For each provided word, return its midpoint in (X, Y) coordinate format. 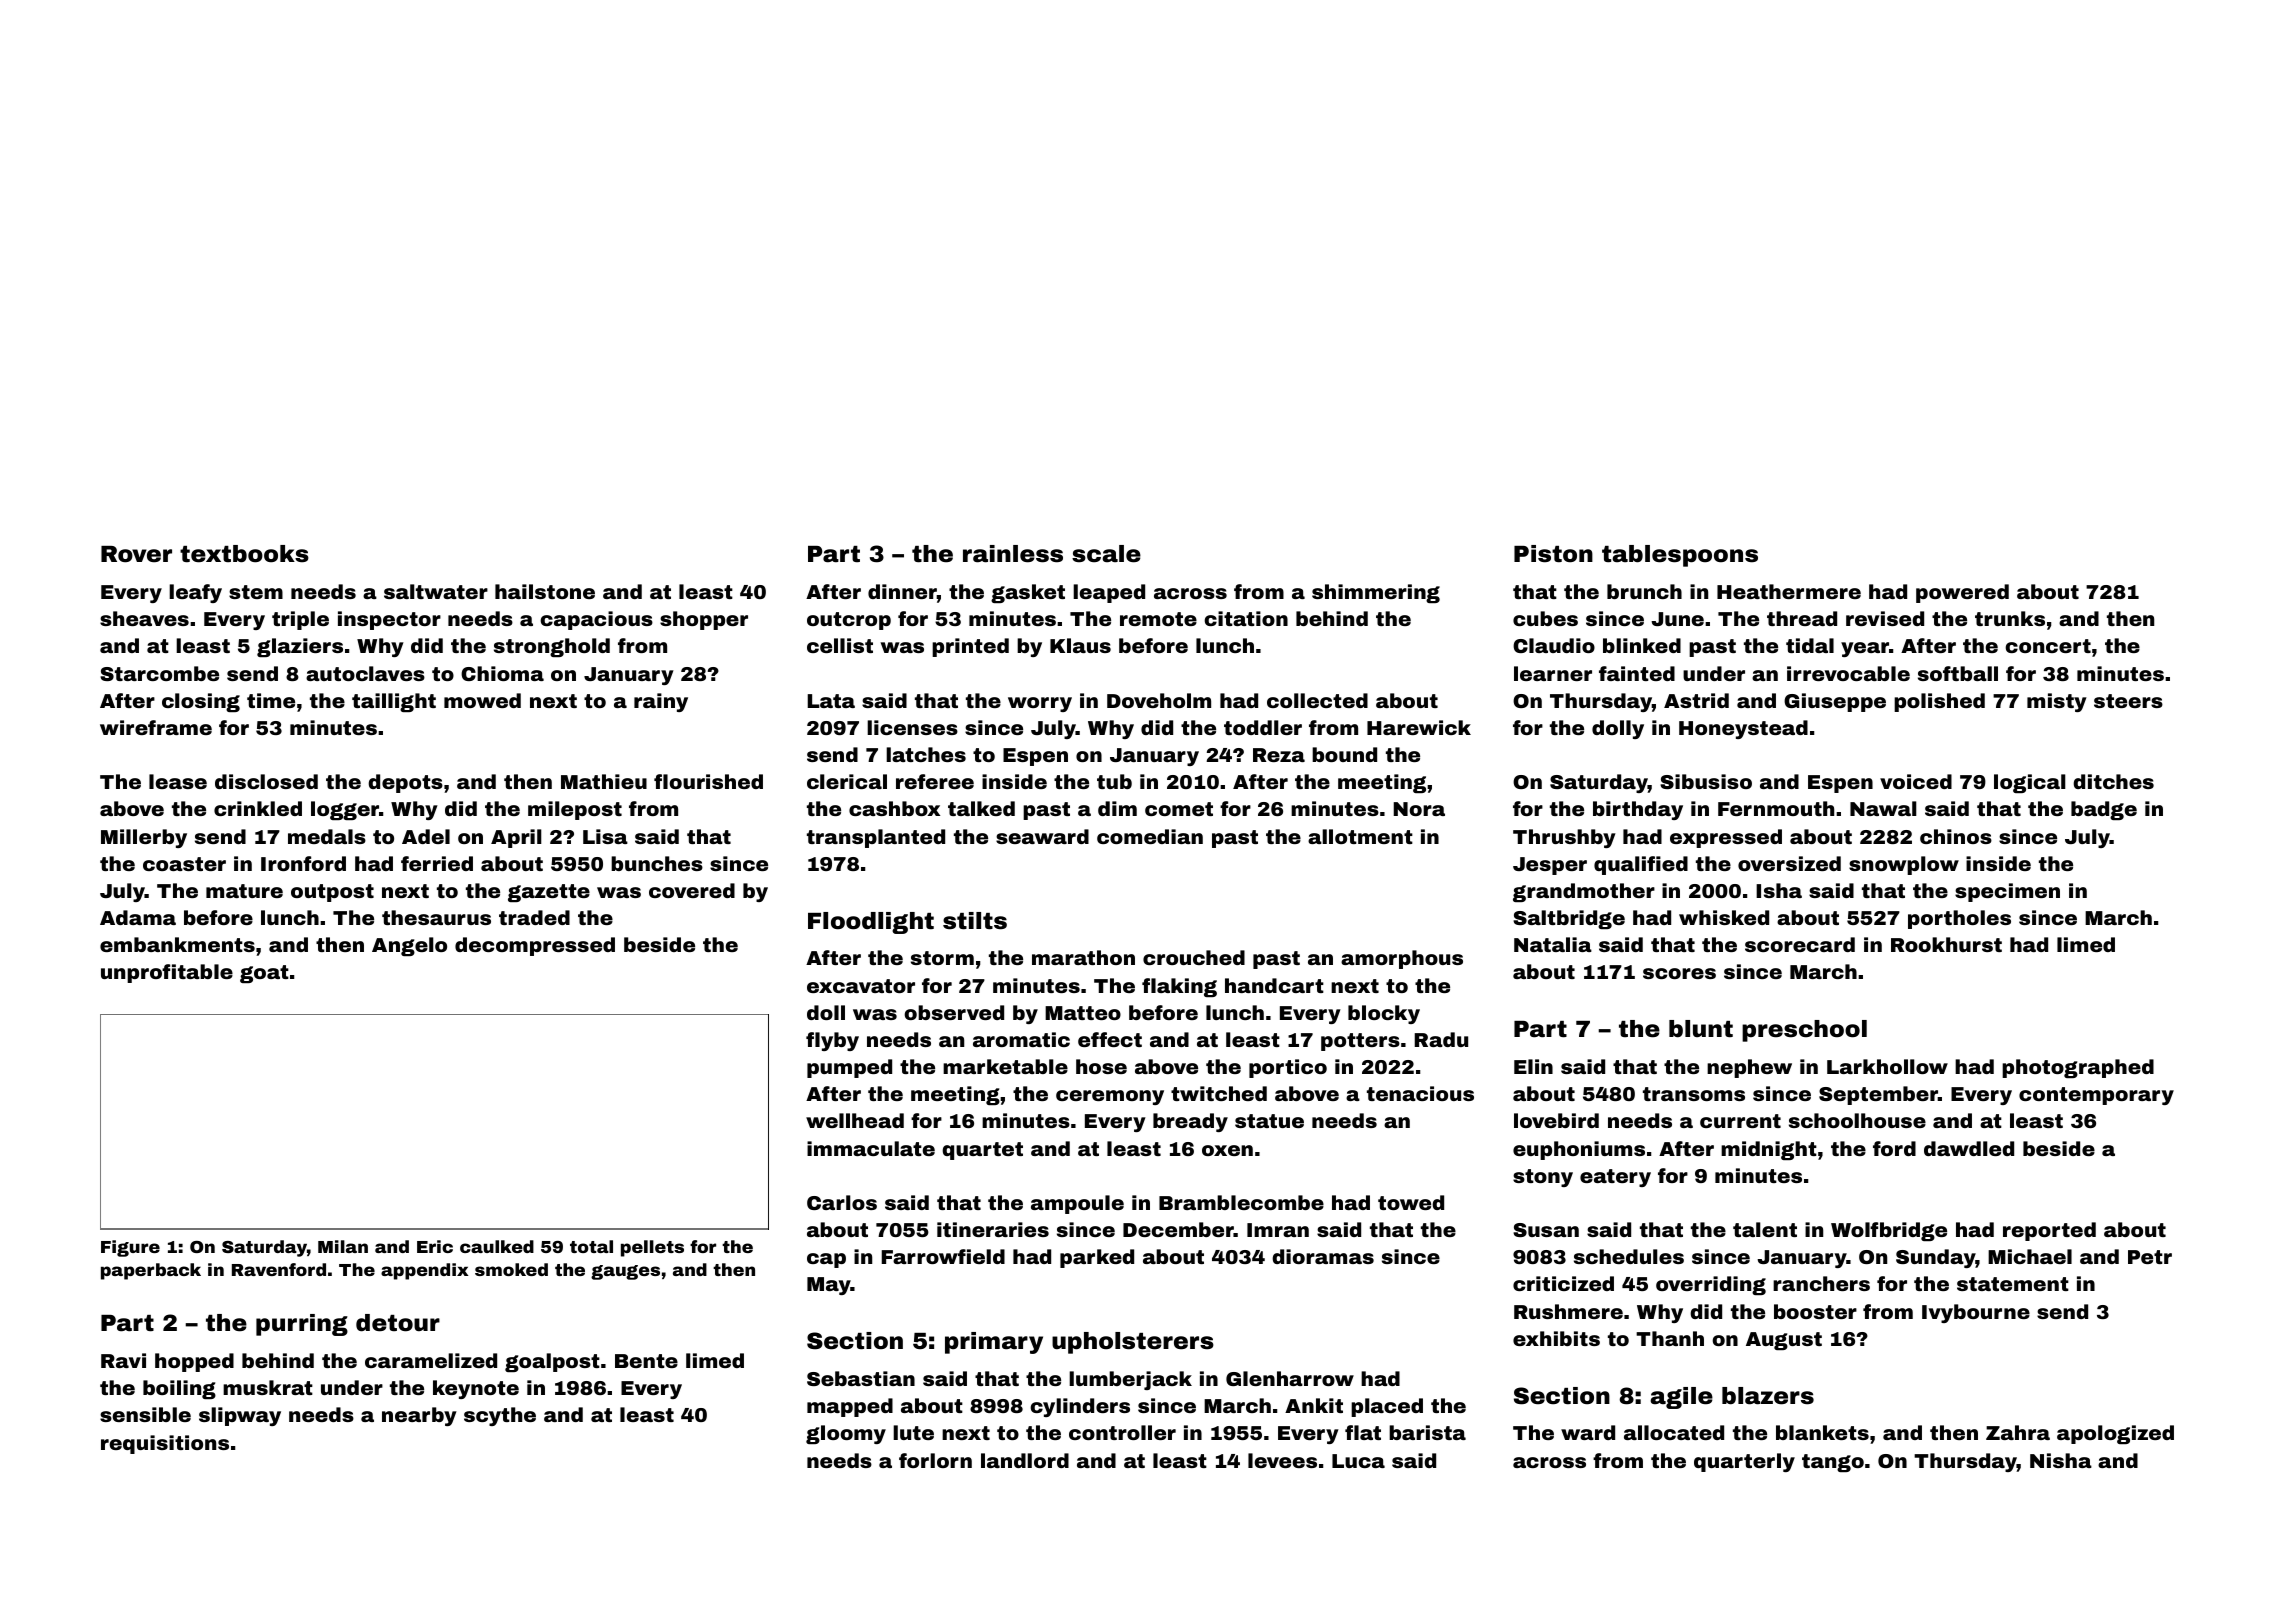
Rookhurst (1946, 944)
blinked (1642, 645)
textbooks (244, 554)
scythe (500, 1416)
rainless (1013, 554)
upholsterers (1133, 1343)
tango (1833, 1463)
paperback (151, 1271)
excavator (861, 986)
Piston (1553, 554)
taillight (394, 702)
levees (1282, 1460)
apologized (2115, 1434)
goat (264, 974)
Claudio (1554, 645)
